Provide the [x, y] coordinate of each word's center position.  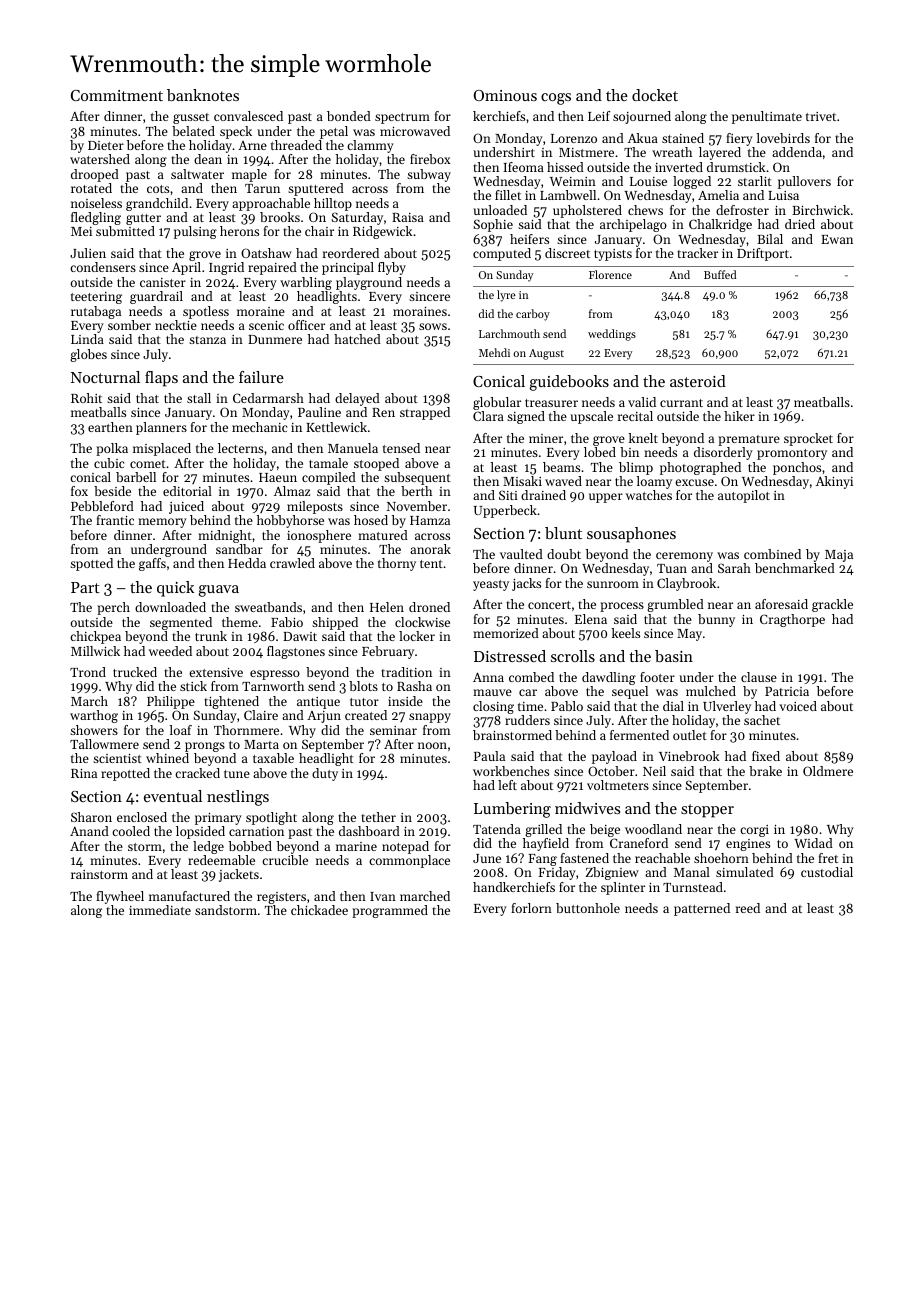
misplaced [162, 449]
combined [772, 554]
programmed [390, 911]
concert [549, 605]
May [689, 635]
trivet [821, 116]
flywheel [120, 897]
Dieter [106, 145]
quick [175, 589]
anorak [430, 549]
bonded [349, 116]
